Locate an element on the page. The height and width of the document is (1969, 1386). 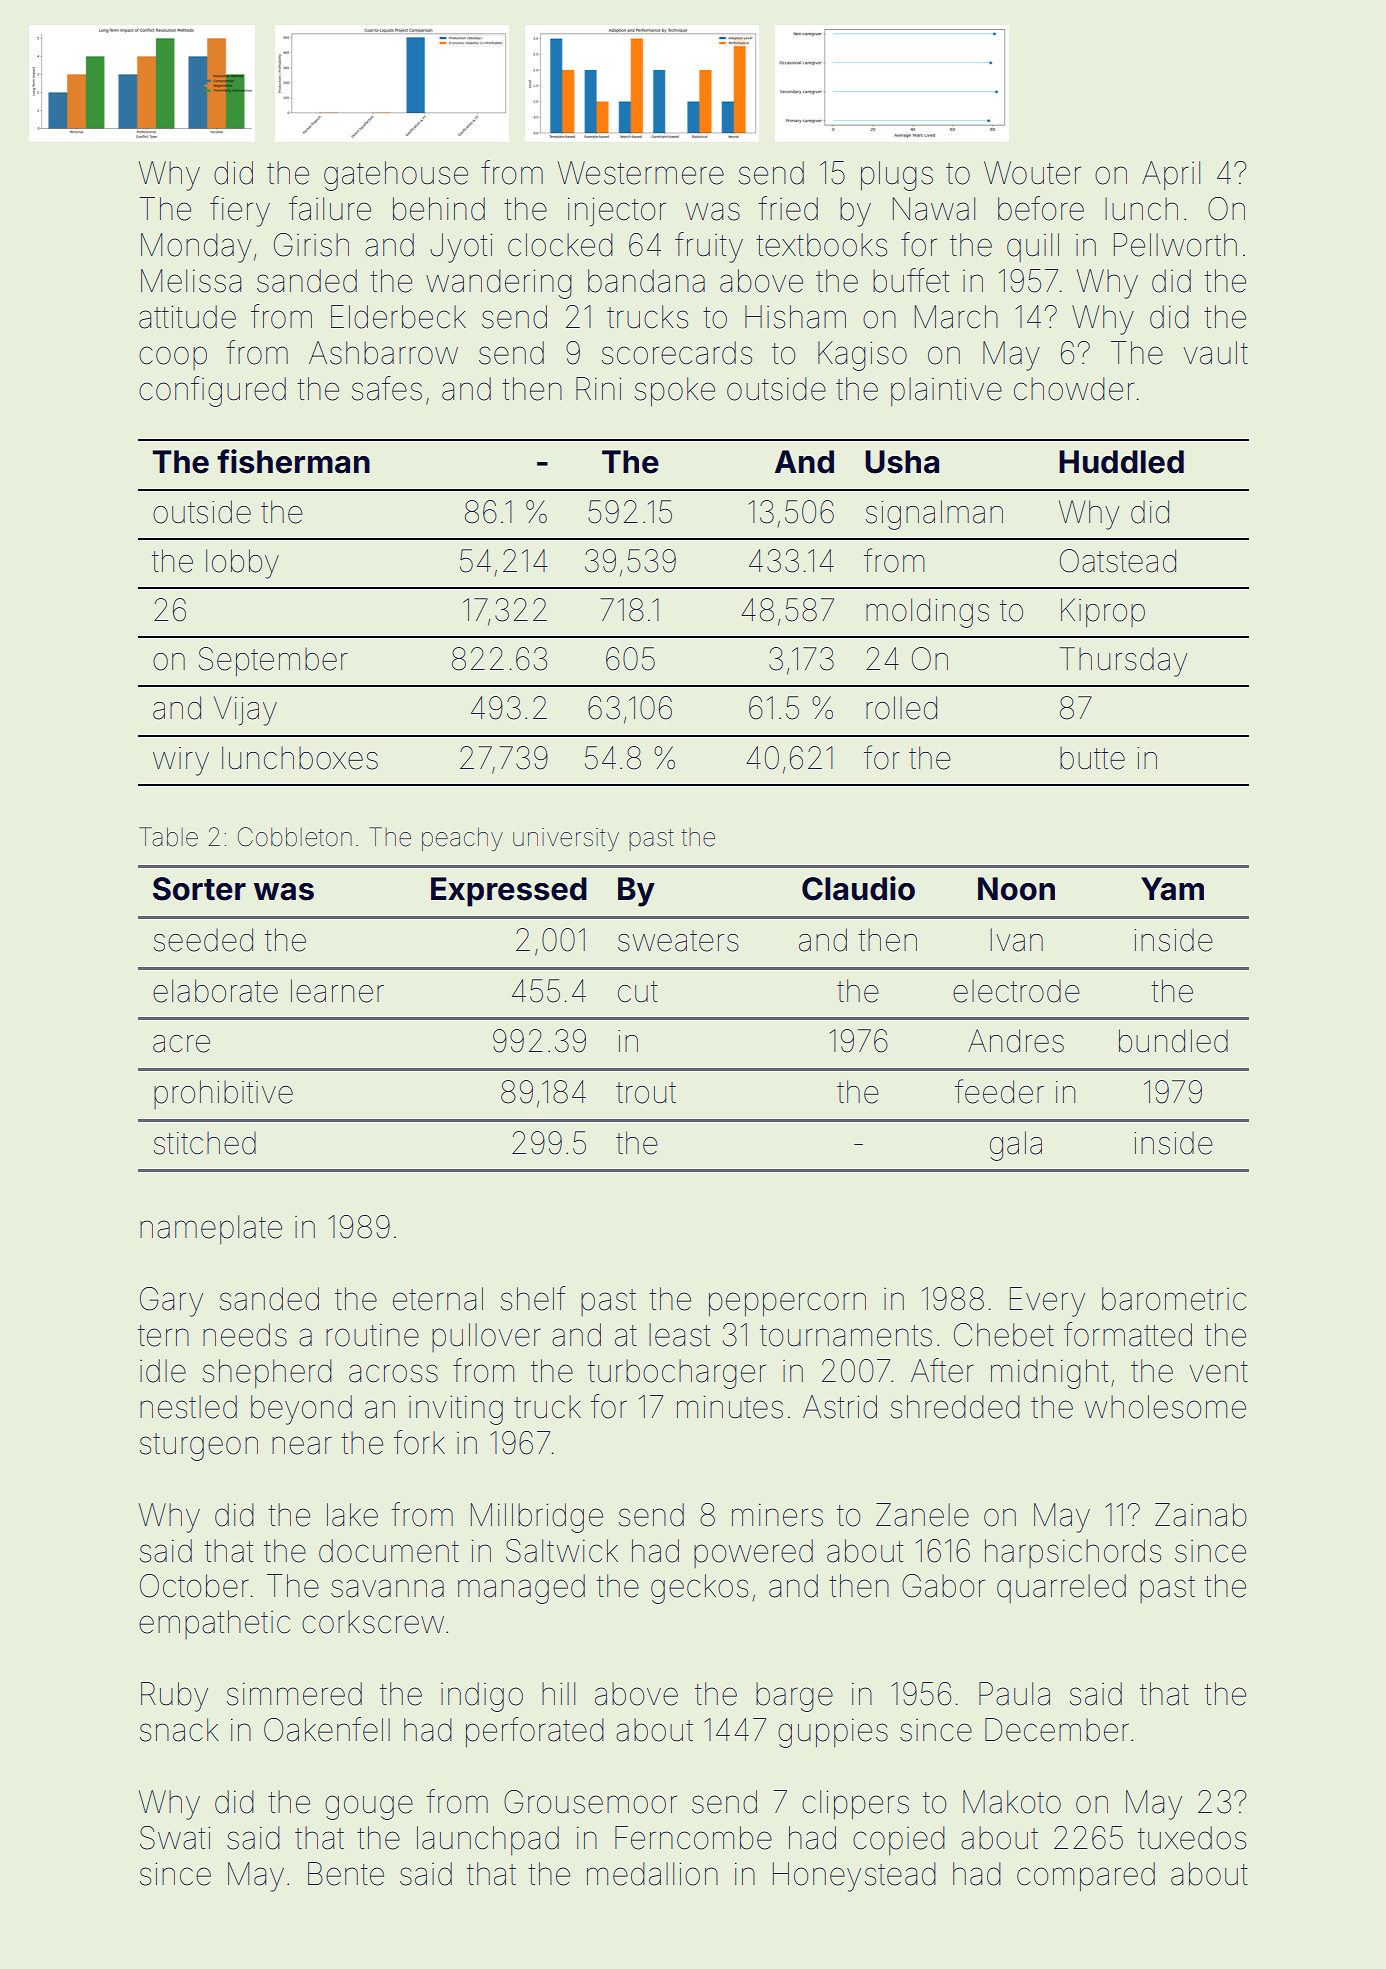
feeder is located at coordinates (999, 1091).
